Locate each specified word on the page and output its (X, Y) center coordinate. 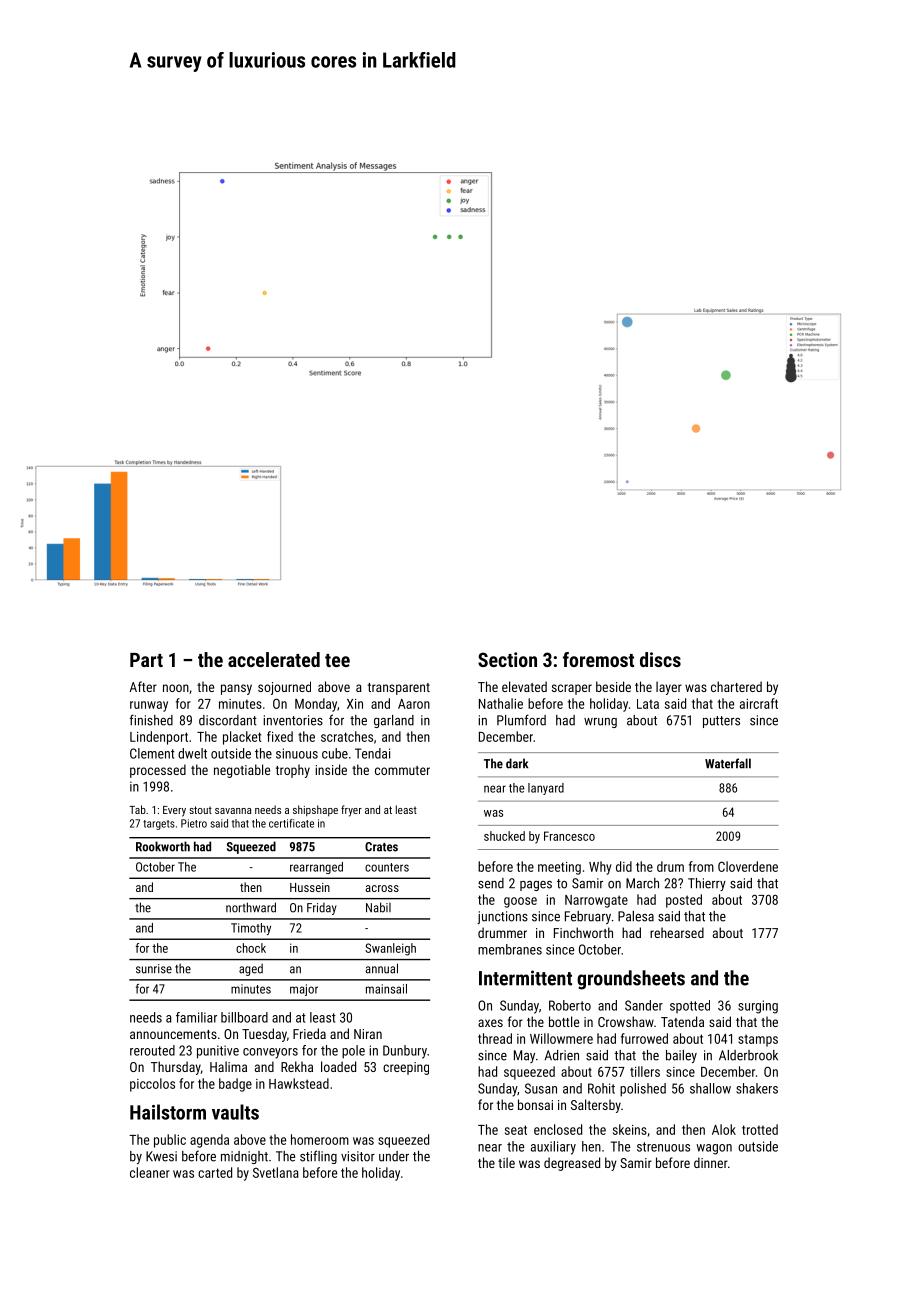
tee (337, 660)
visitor (358, 1156)
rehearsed (677, 932)
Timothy (251, 929)
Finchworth (583, 932)
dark (517, 763)
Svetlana (276, 1172)
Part (146, 660)
